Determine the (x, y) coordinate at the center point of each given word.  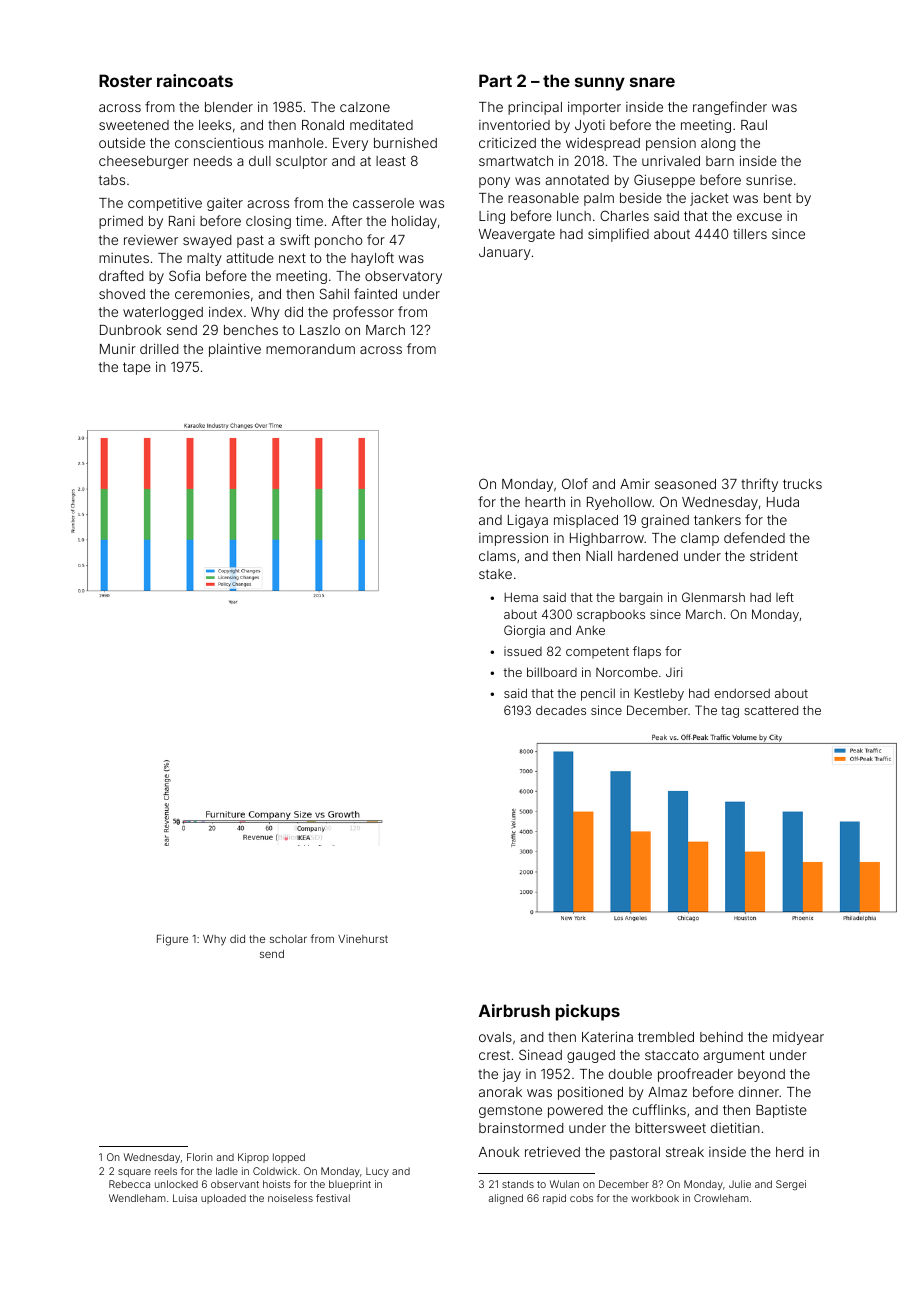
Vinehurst (363, 939)
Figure (172, 940)
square (134, 1173)
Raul (754, 125)
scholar (288, 939)
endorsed (742, 693)
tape (137, 368)
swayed (207, 241)
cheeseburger (144, 162)
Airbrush (514, 1010)
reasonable (543, 198)
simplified (618, 235)
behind (721, 1036)
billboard (552, 672)
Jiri (674, 672)
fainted (375, 293)
